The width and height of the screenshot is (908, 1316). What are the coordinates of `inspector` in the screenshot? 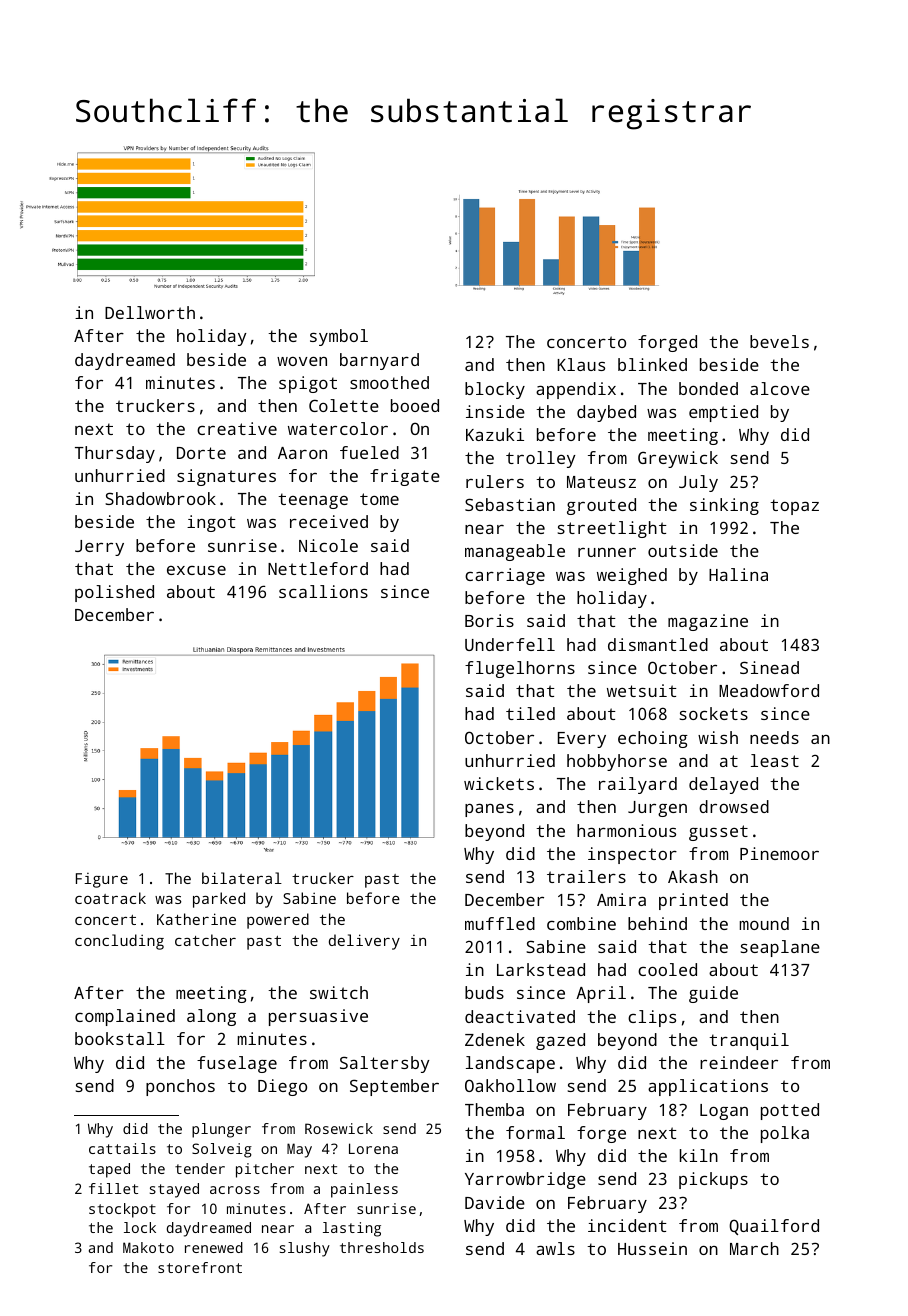 It's located at (632, 855).
